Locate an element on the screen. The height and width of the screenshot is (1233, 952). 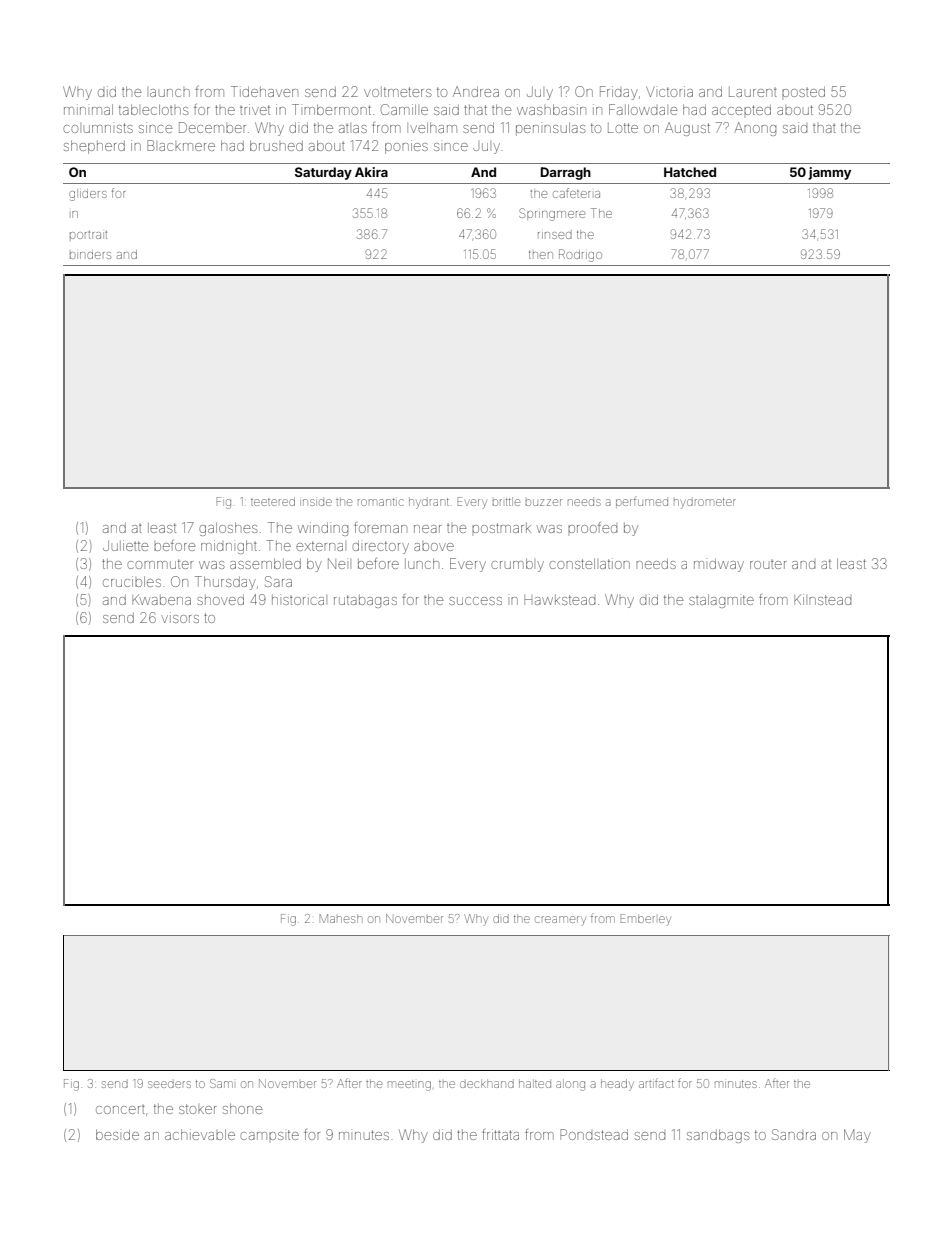
stalagmite is located at coordinates (721, 601).
